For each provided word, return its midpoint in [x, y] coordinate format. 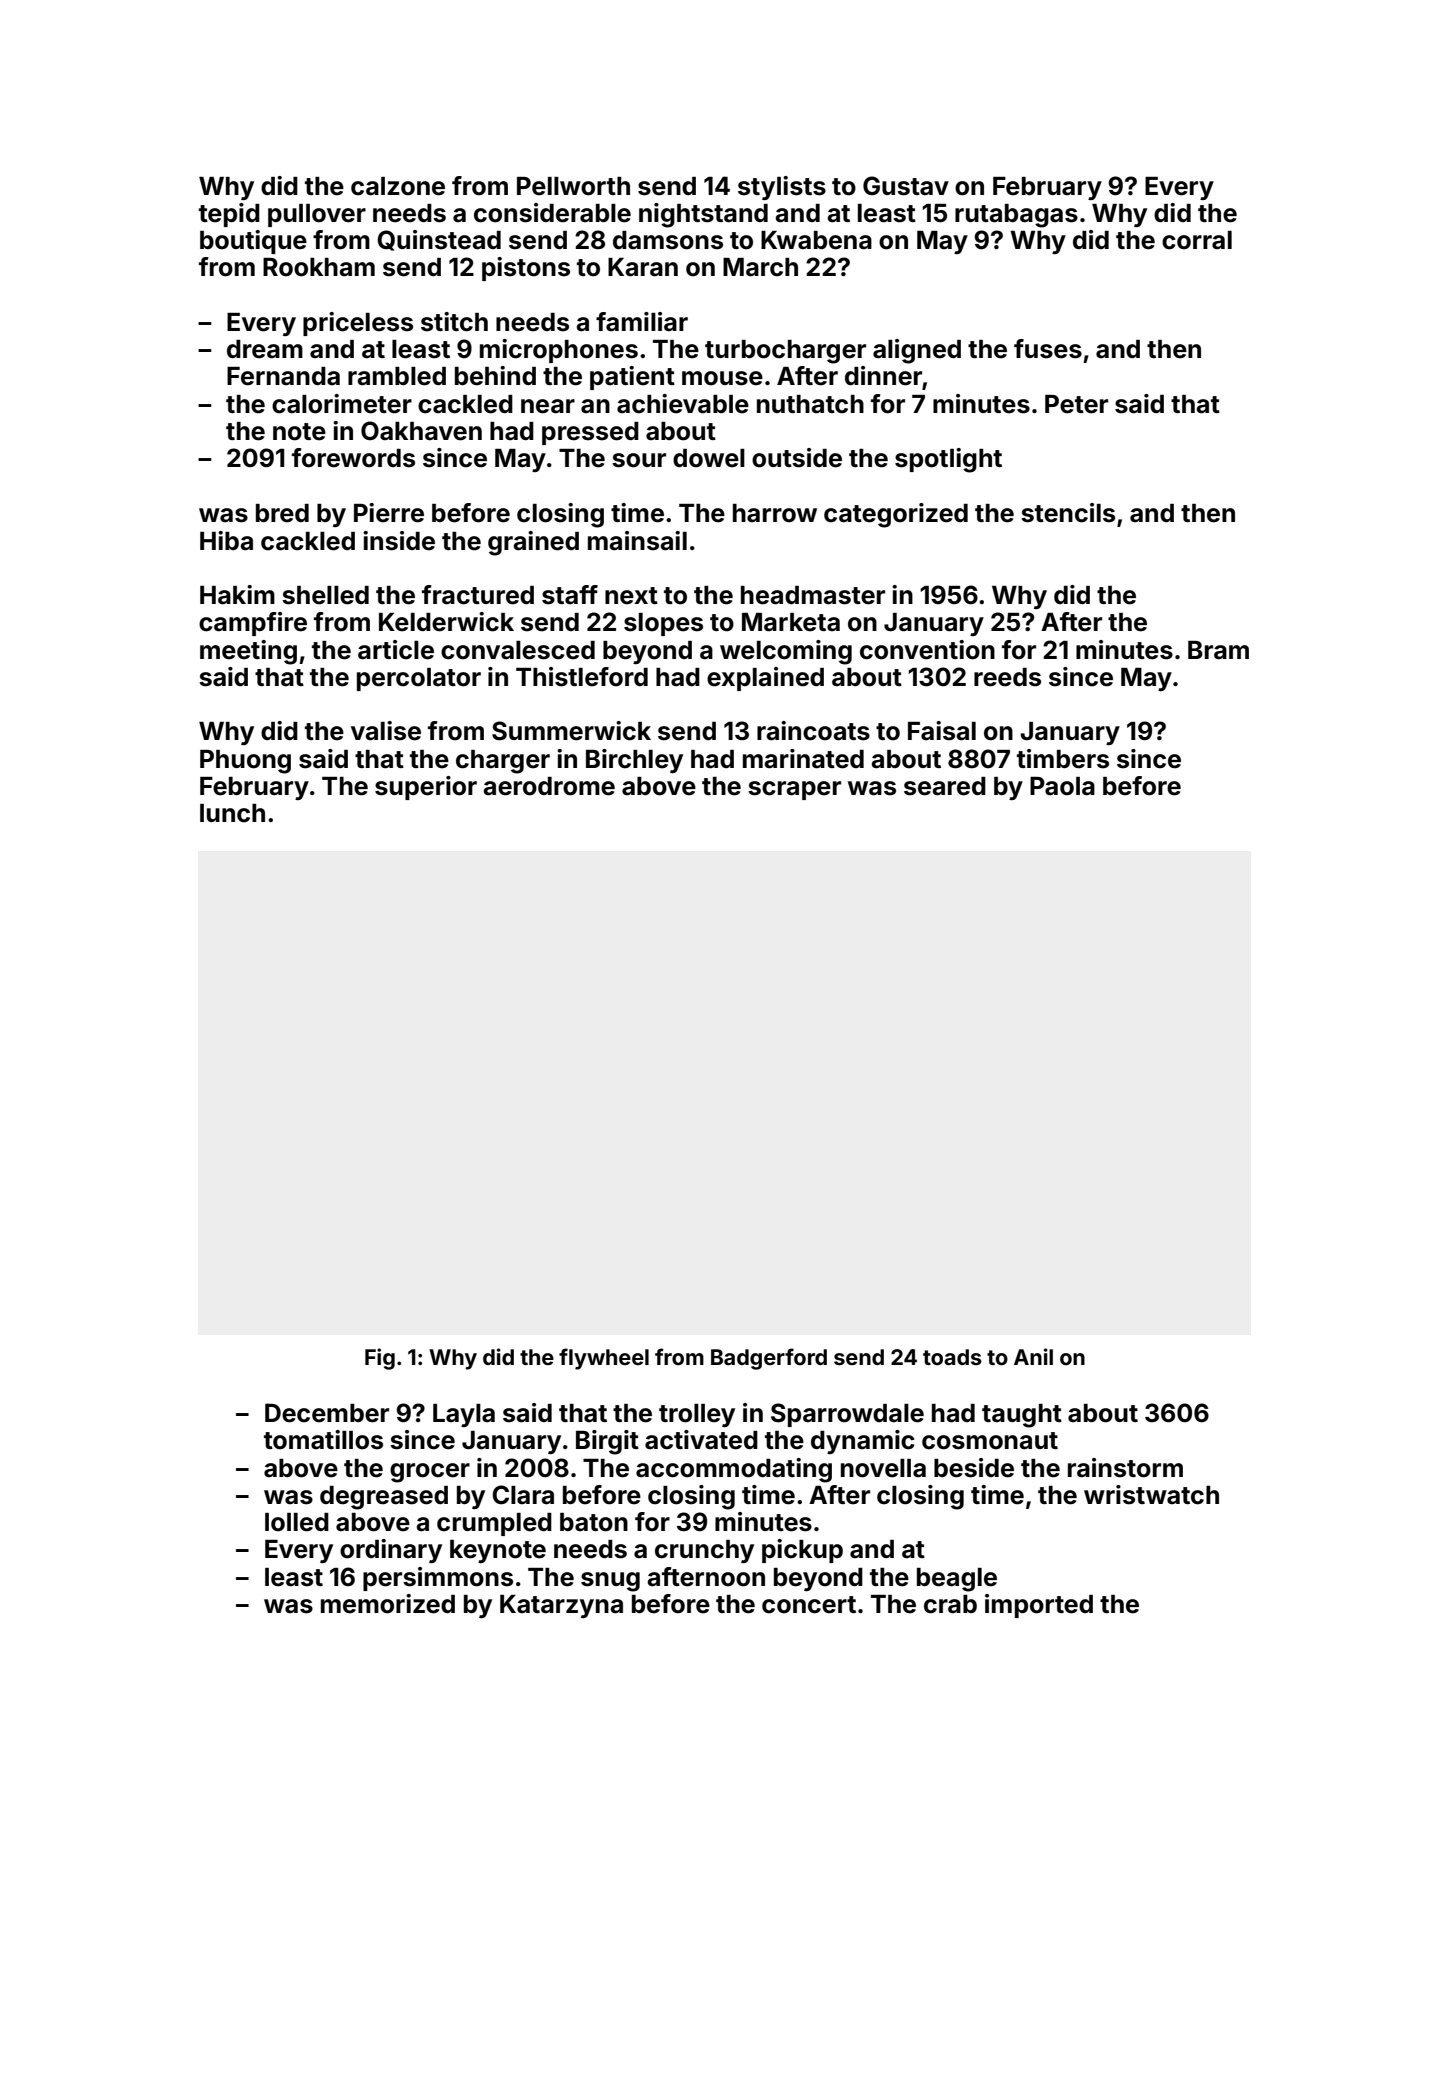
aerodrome [549, 786]
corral [1197, 240]
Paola [1062, 786]
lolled [297, 1522]
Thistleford [582, 677]
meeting [248, 652]
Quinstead [439, 240]
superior [426, 788]
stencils [1068, 513]
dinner [884, 377]
